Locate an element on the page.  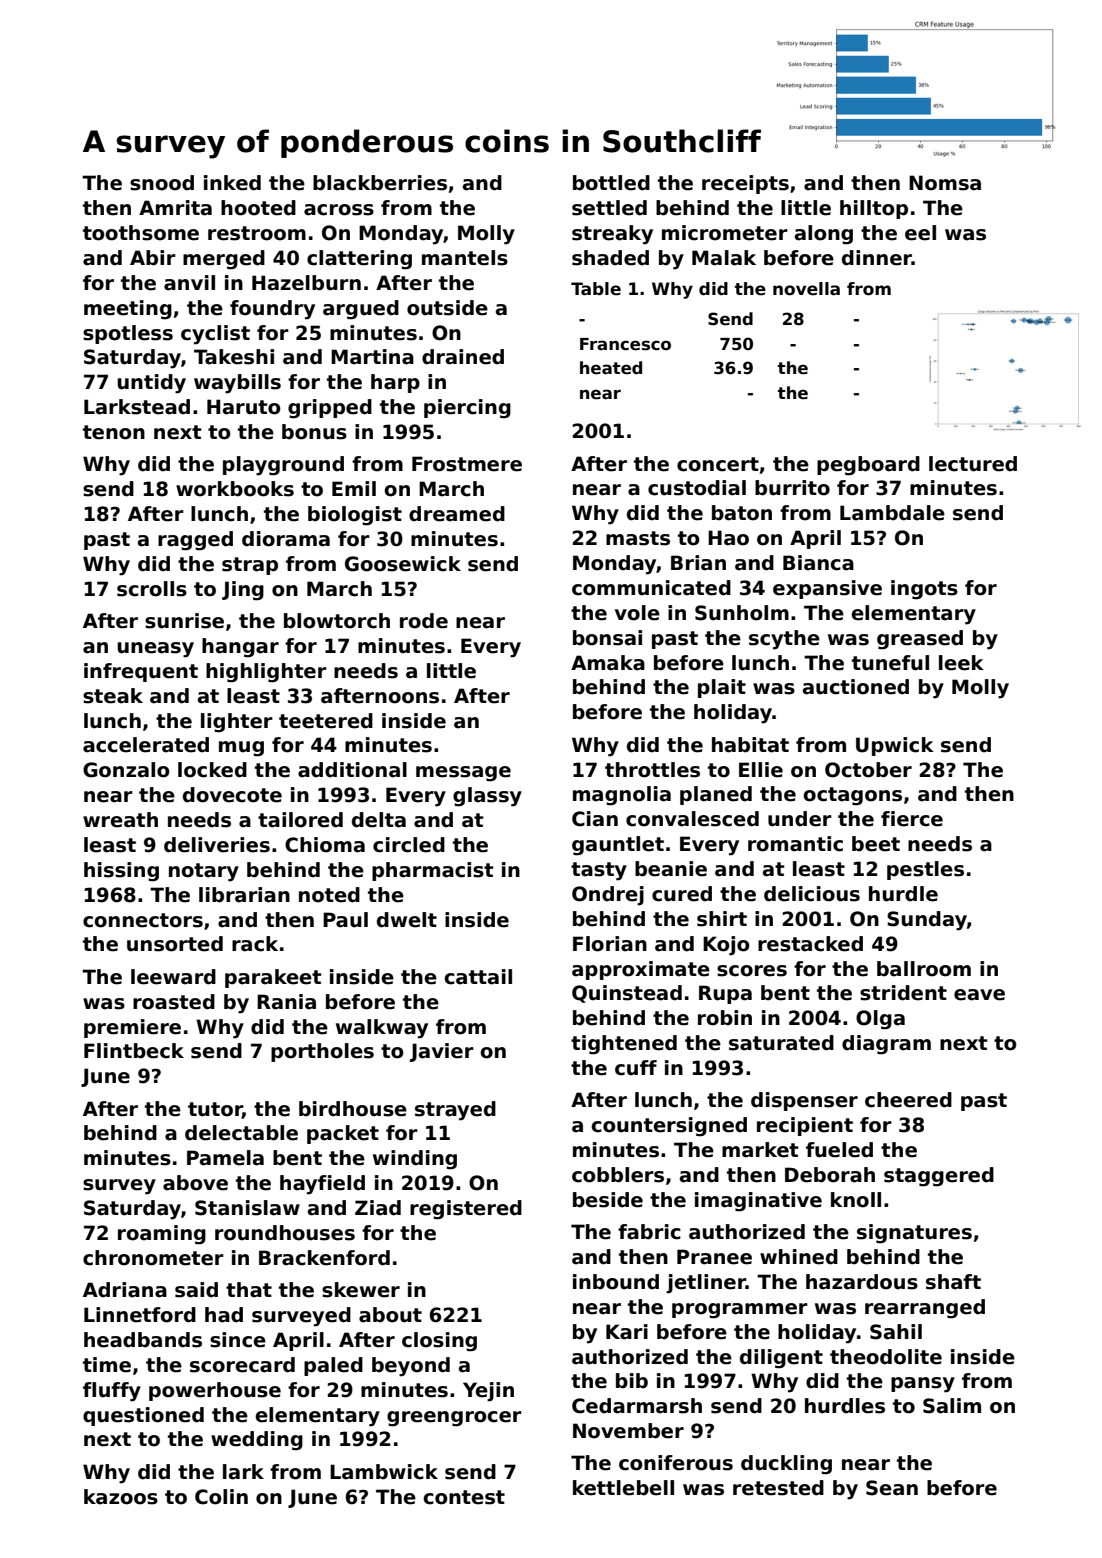
Sean is located at coordinates (892, 1488).
